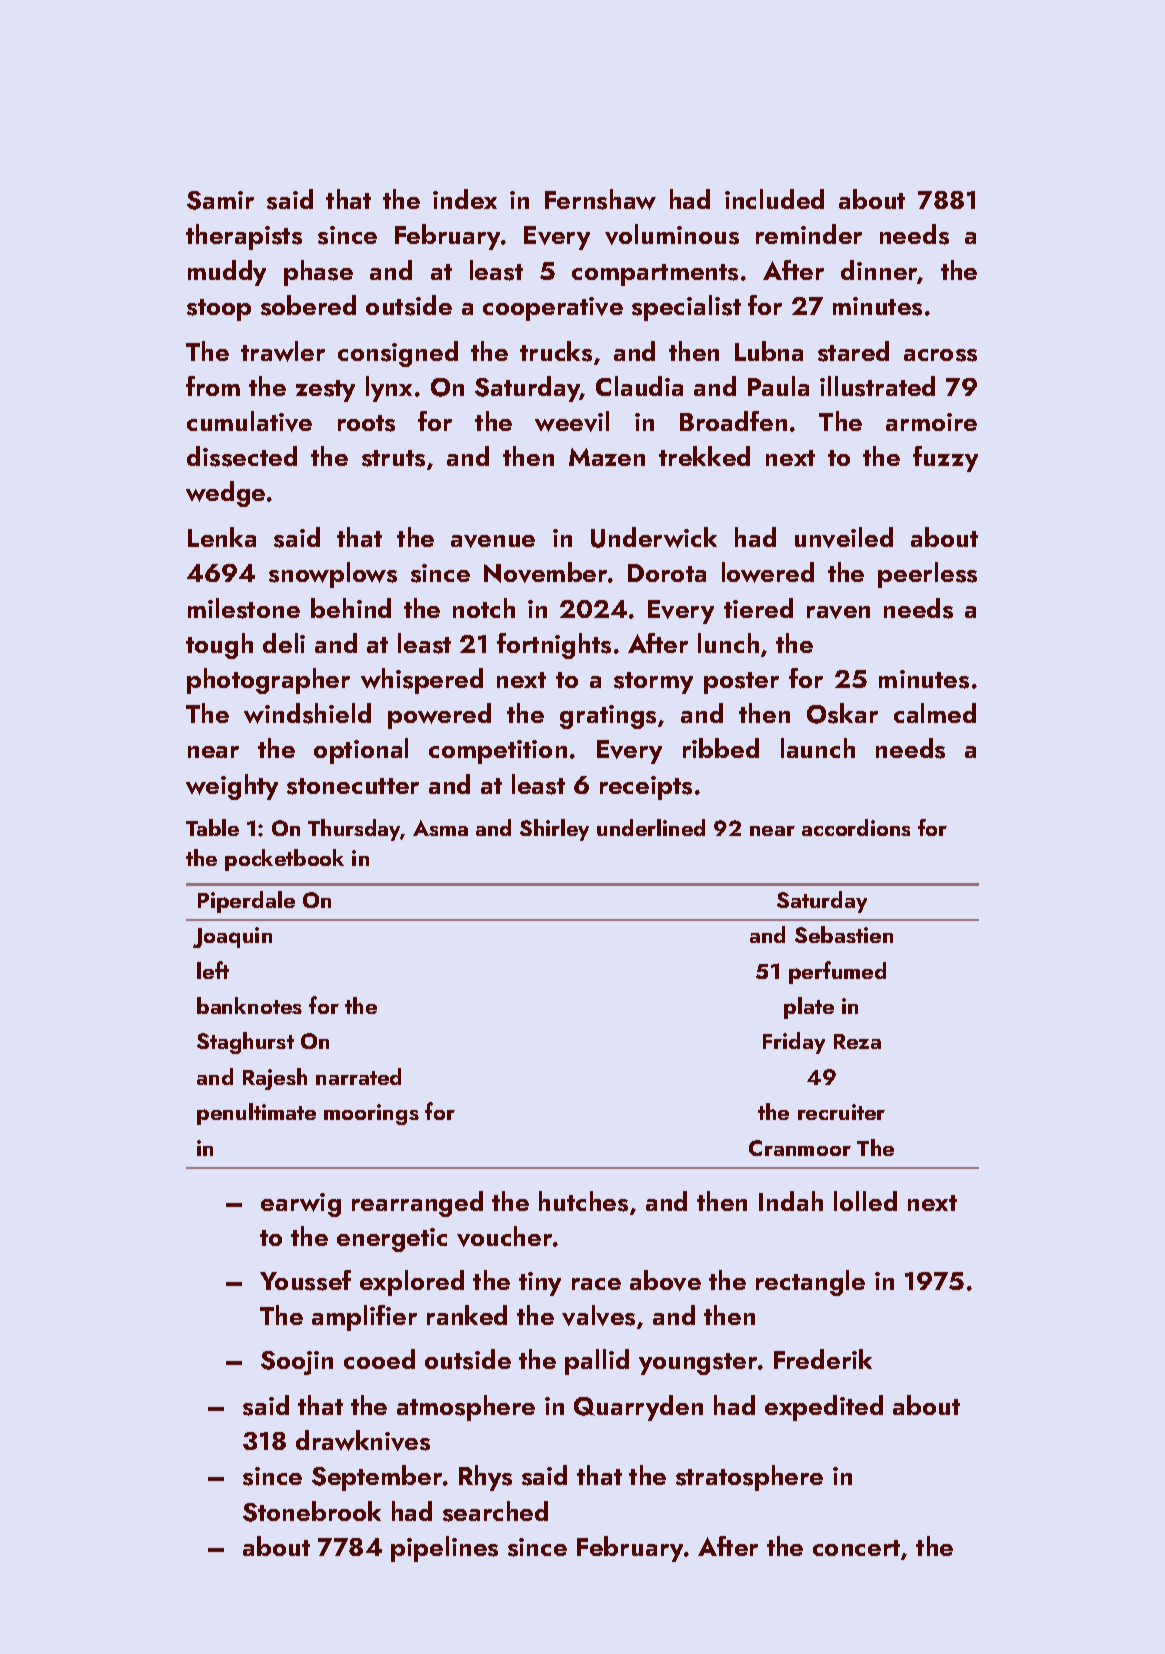 The image size is (1165, 1654). Describe the element at coordinates (358, 1076) in the screenshot. I see `narrated` at that location.
